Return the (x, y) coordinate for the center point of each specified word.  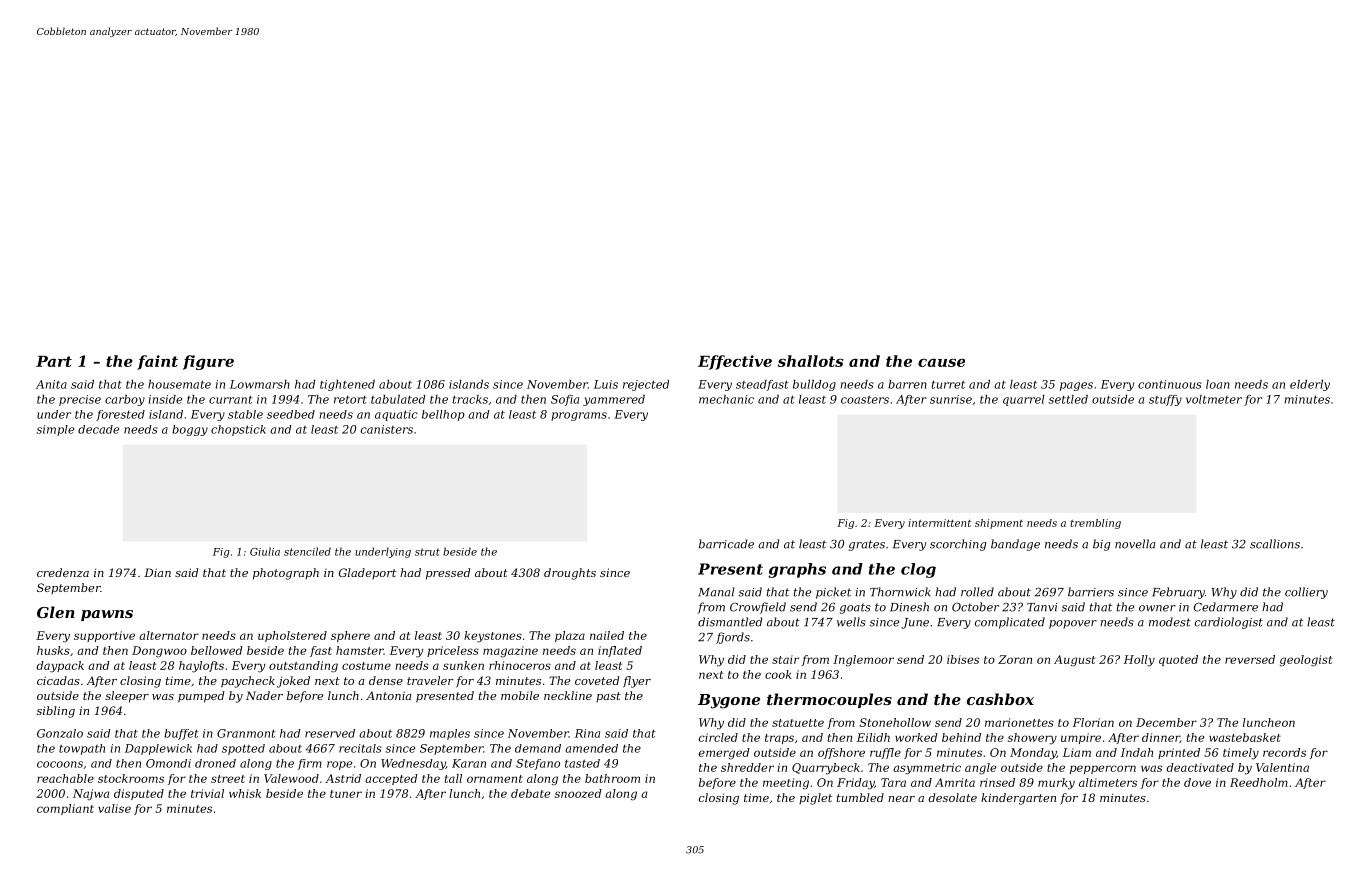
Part (54, 361)
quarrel (1024, 400)
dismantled (730, 622)
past (608, 697)
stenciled (307, 551)
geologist (1306, 661)
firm (310, 764)
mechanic (726, 399)
